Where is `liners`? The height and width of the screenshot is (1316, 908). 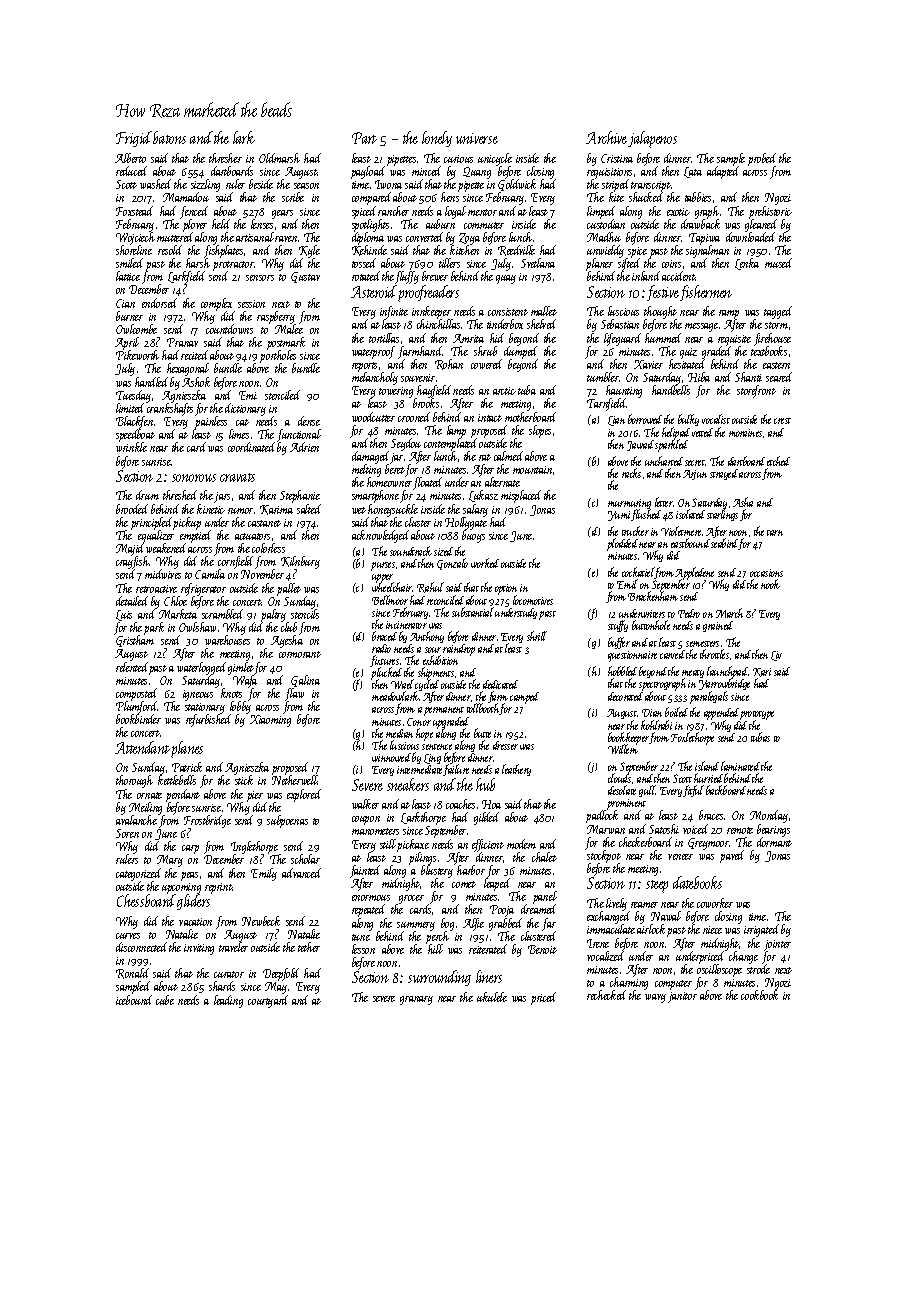 liners is located at coordinates (489, 976).
